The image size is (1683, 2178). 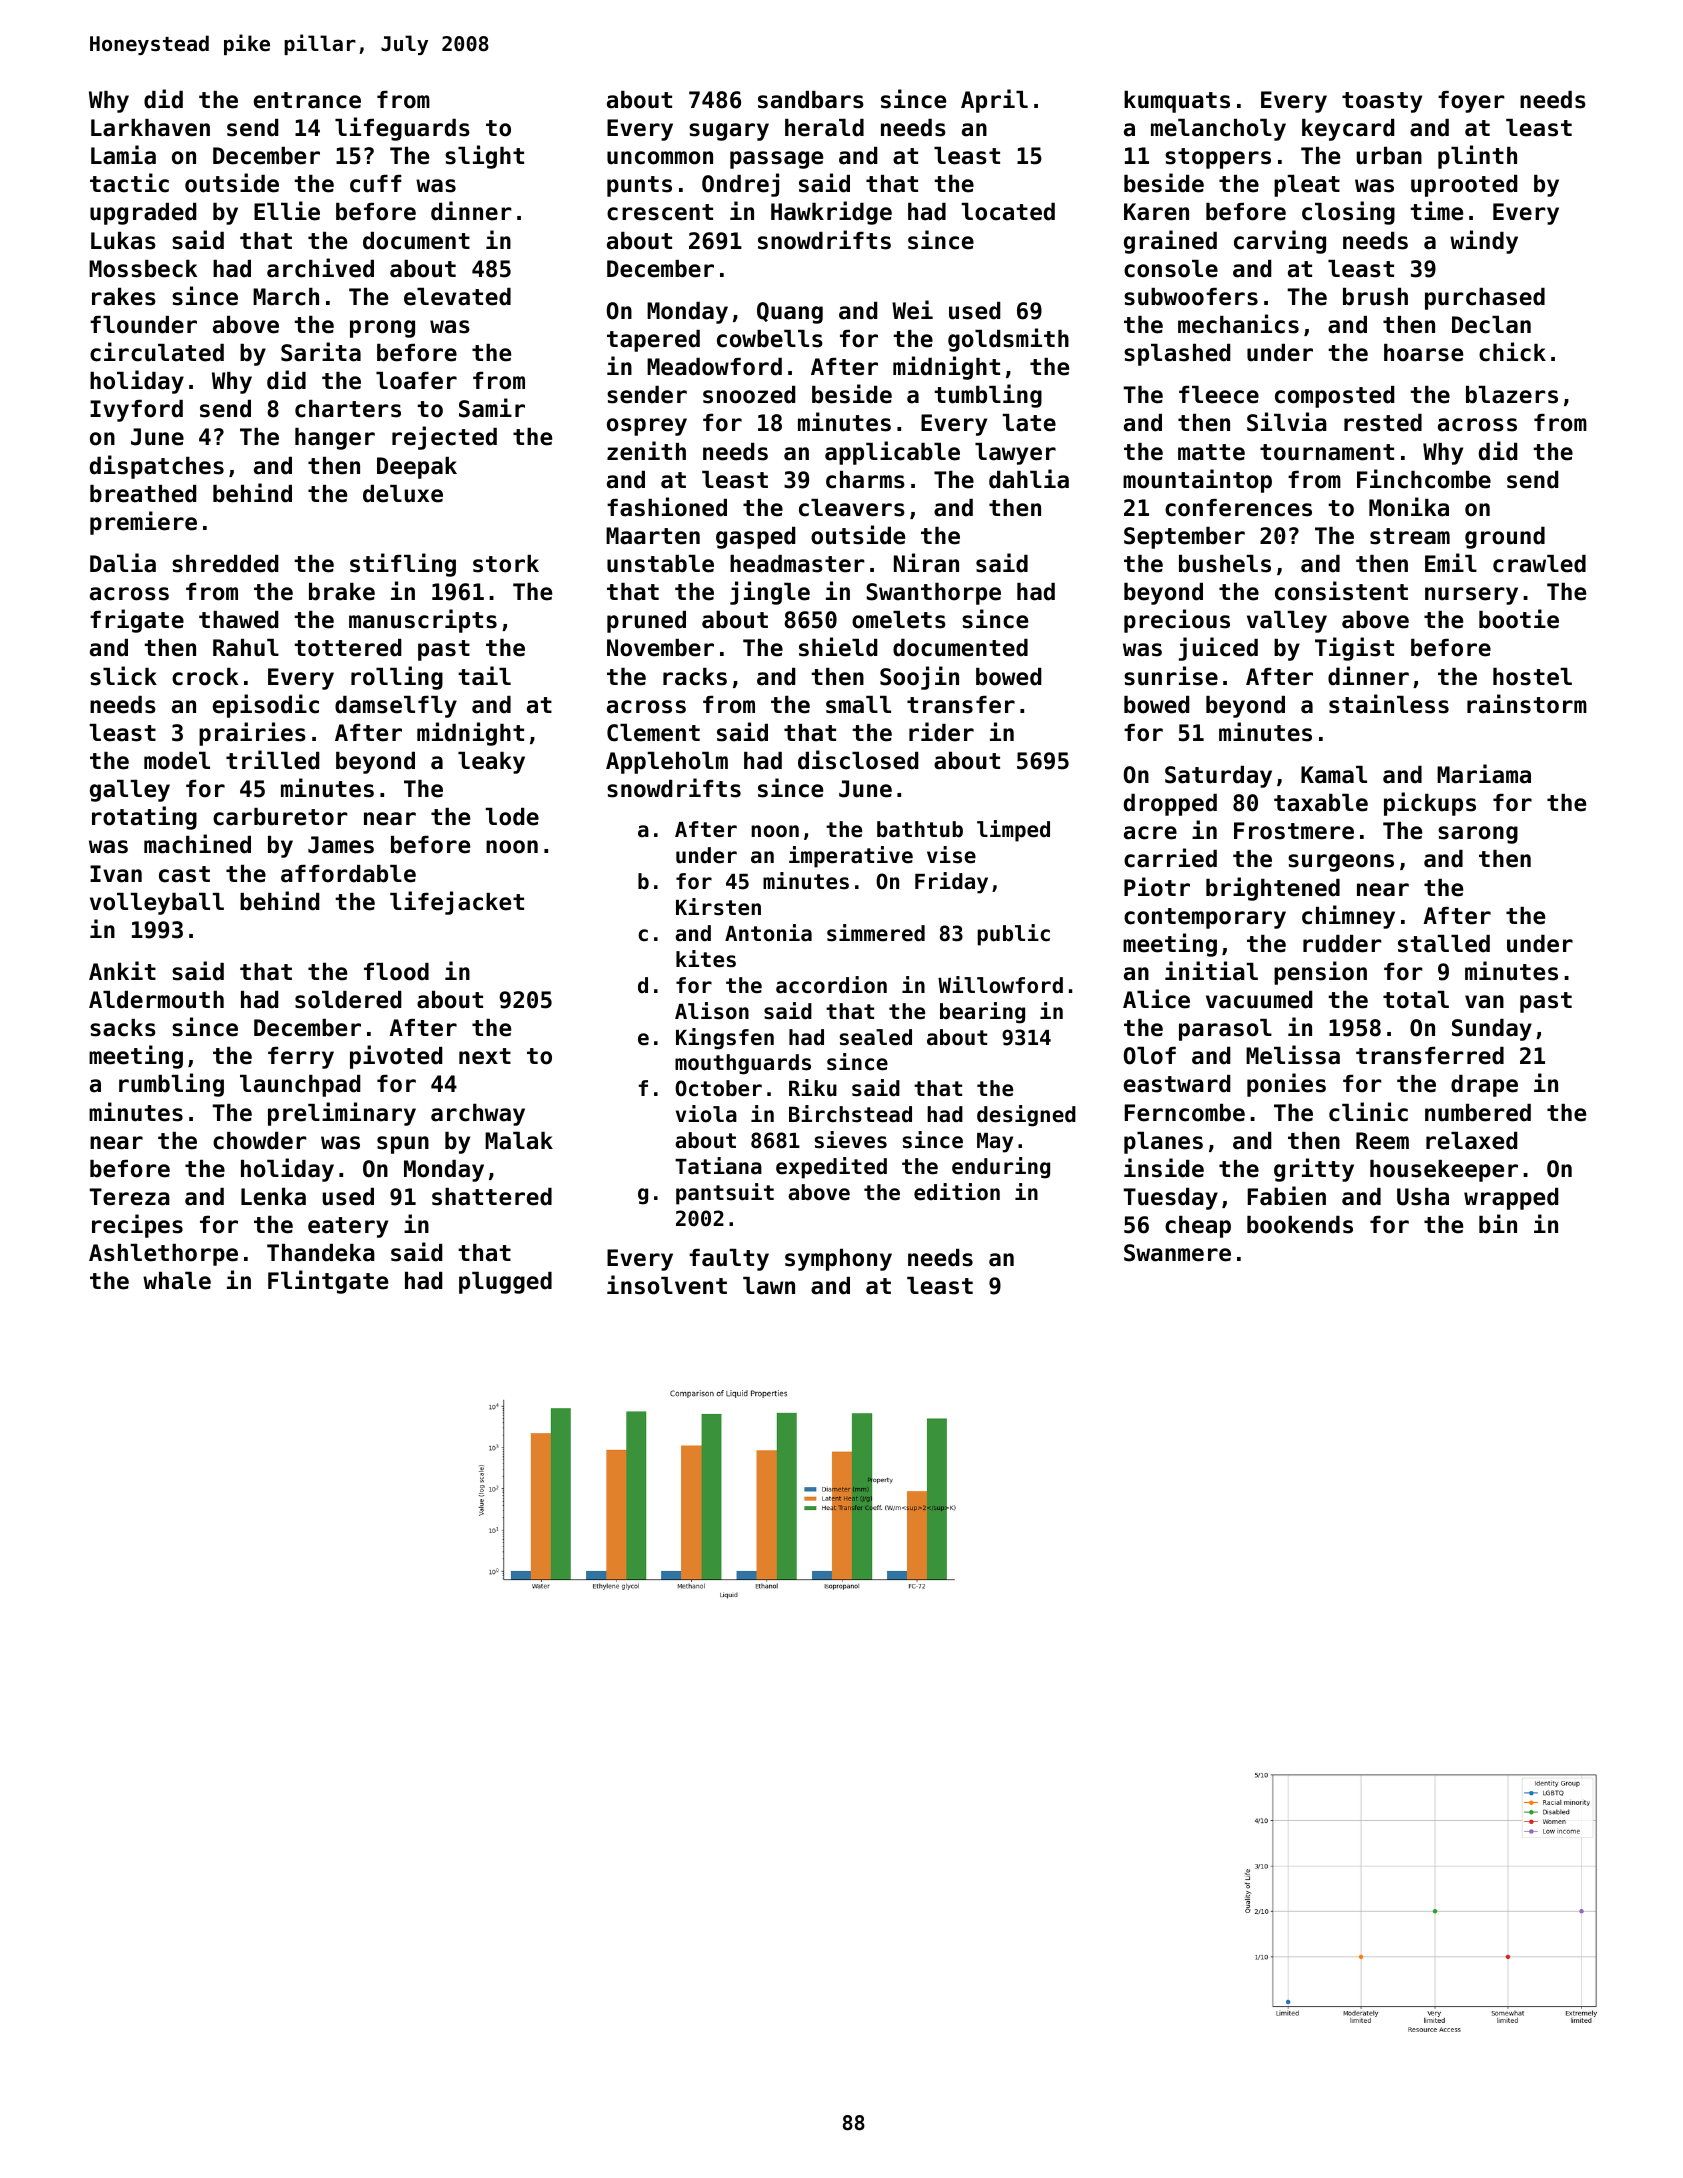 What do you see at coordinates (729, 1260) in the page?
I see `faulty` at bounding box center [729, 1260].
